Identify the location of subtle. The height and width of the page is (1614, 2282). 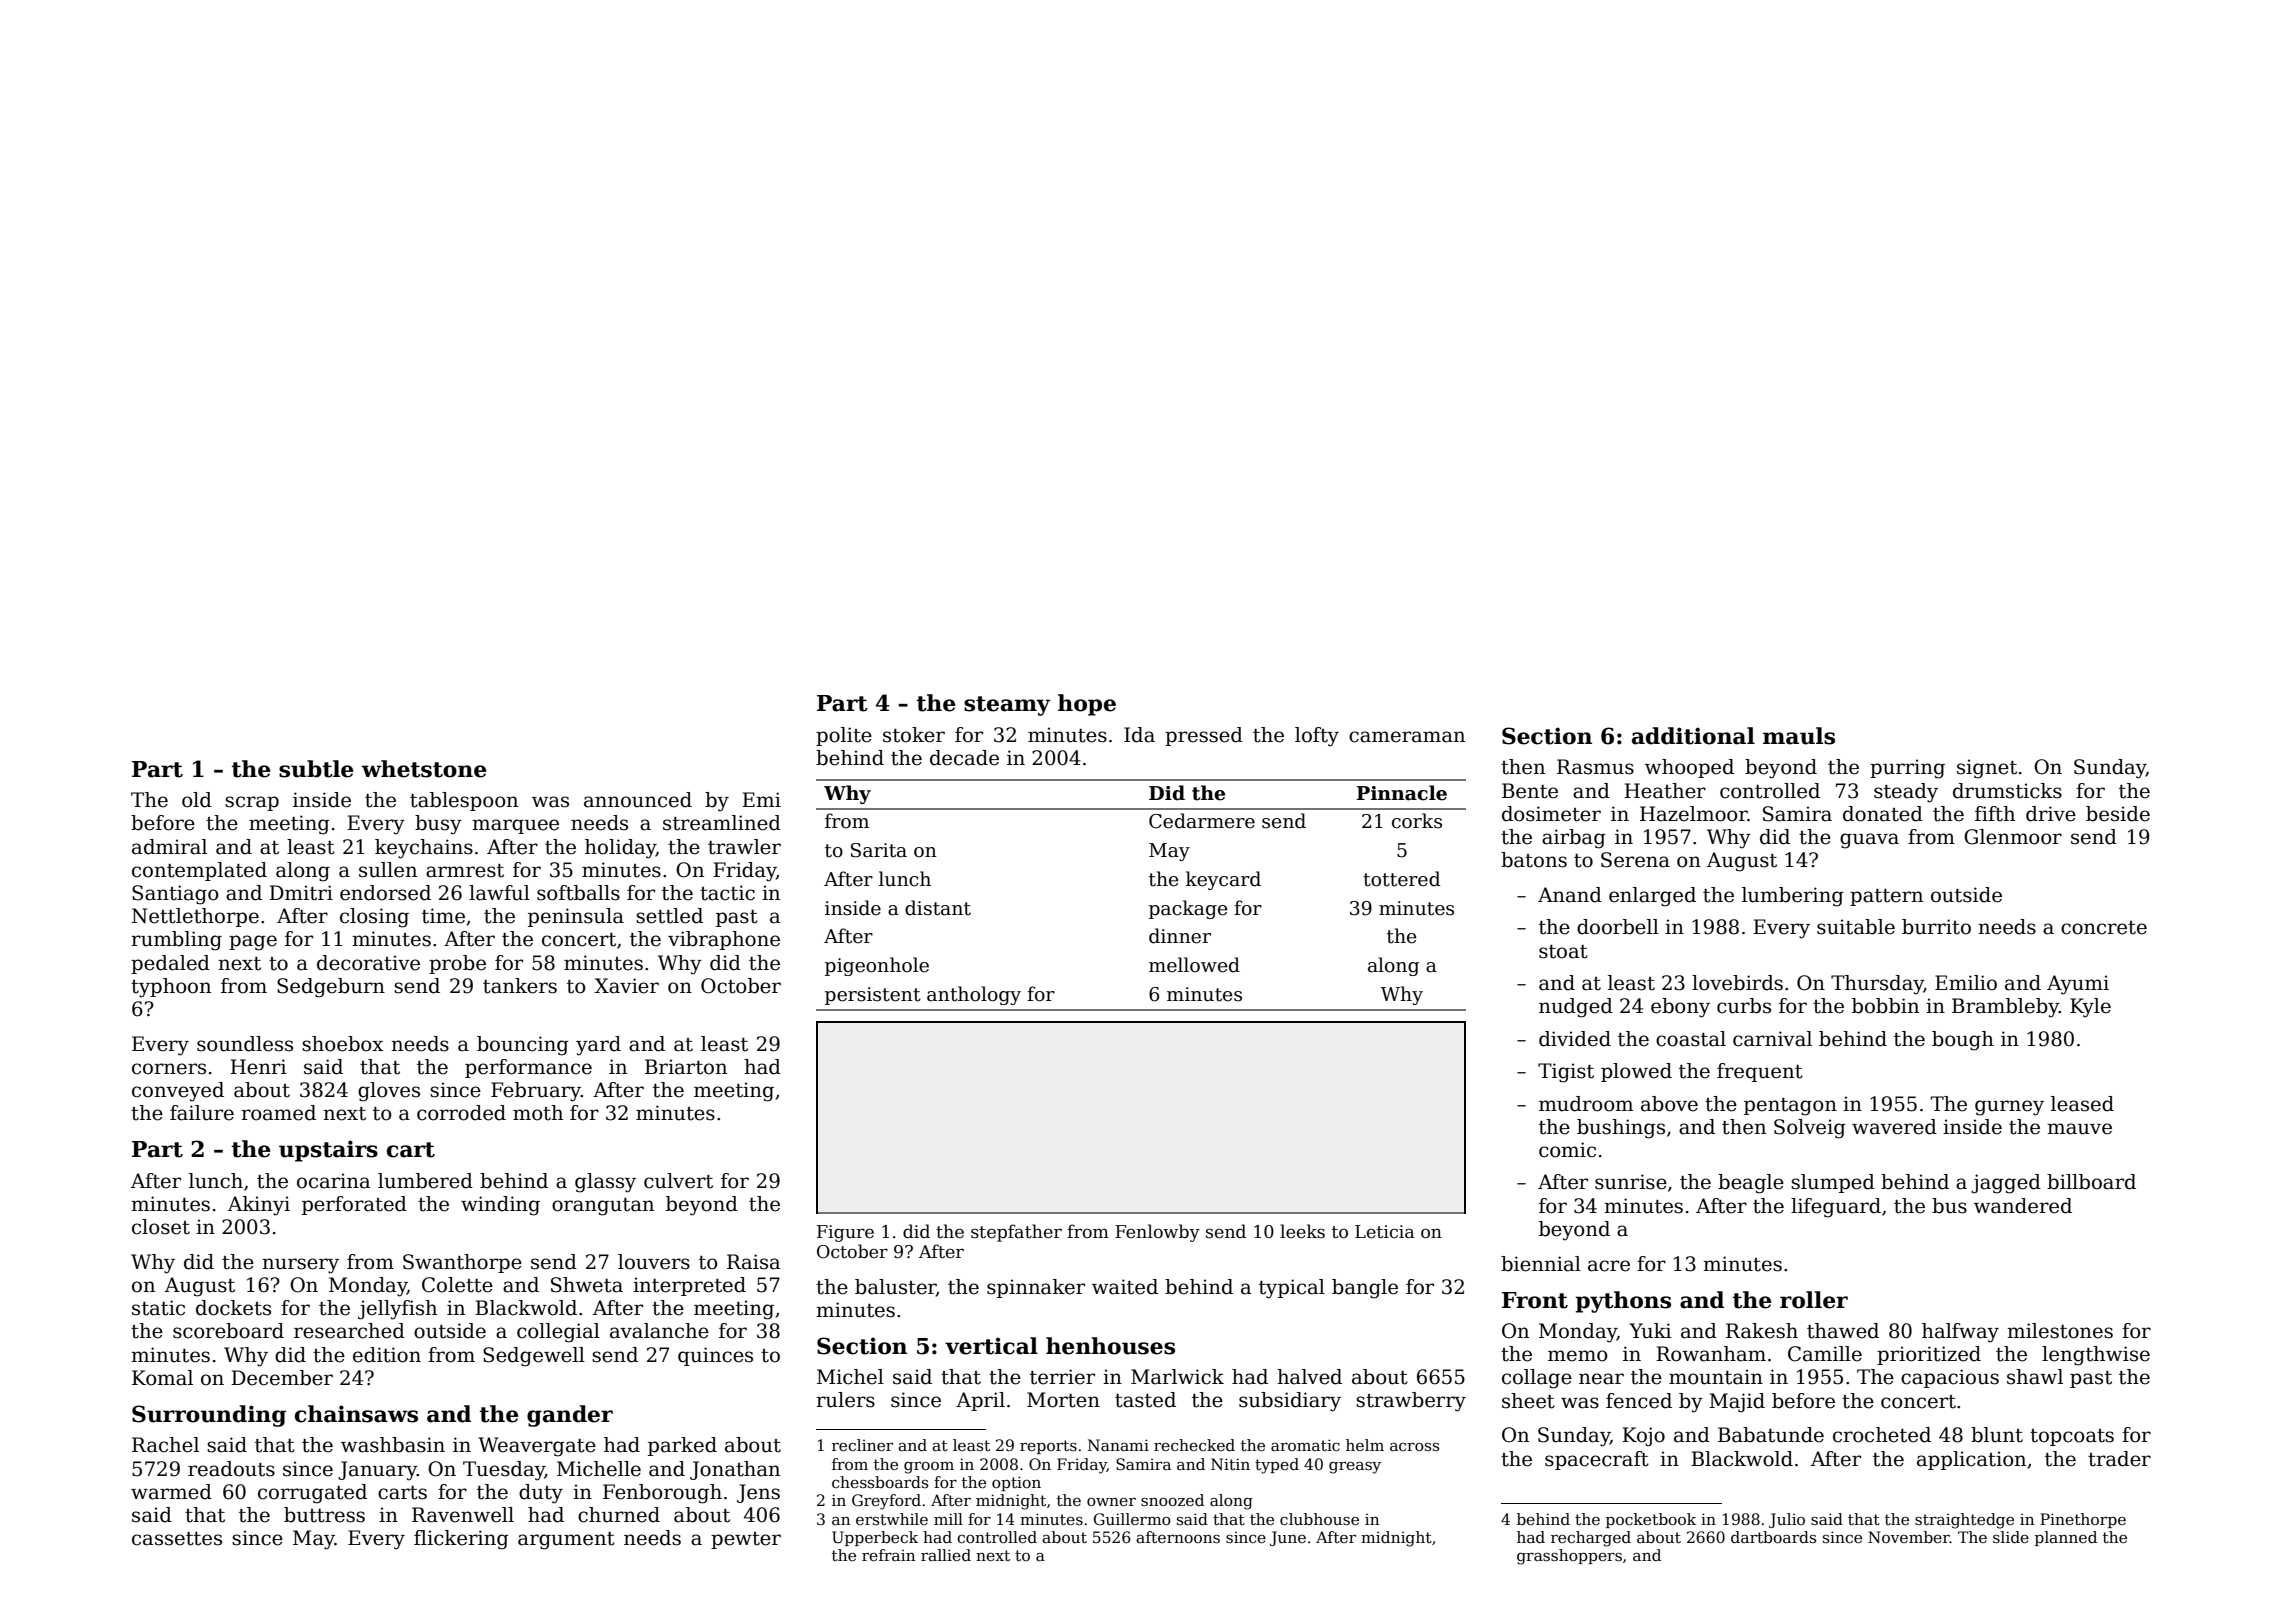
(316, 769).
